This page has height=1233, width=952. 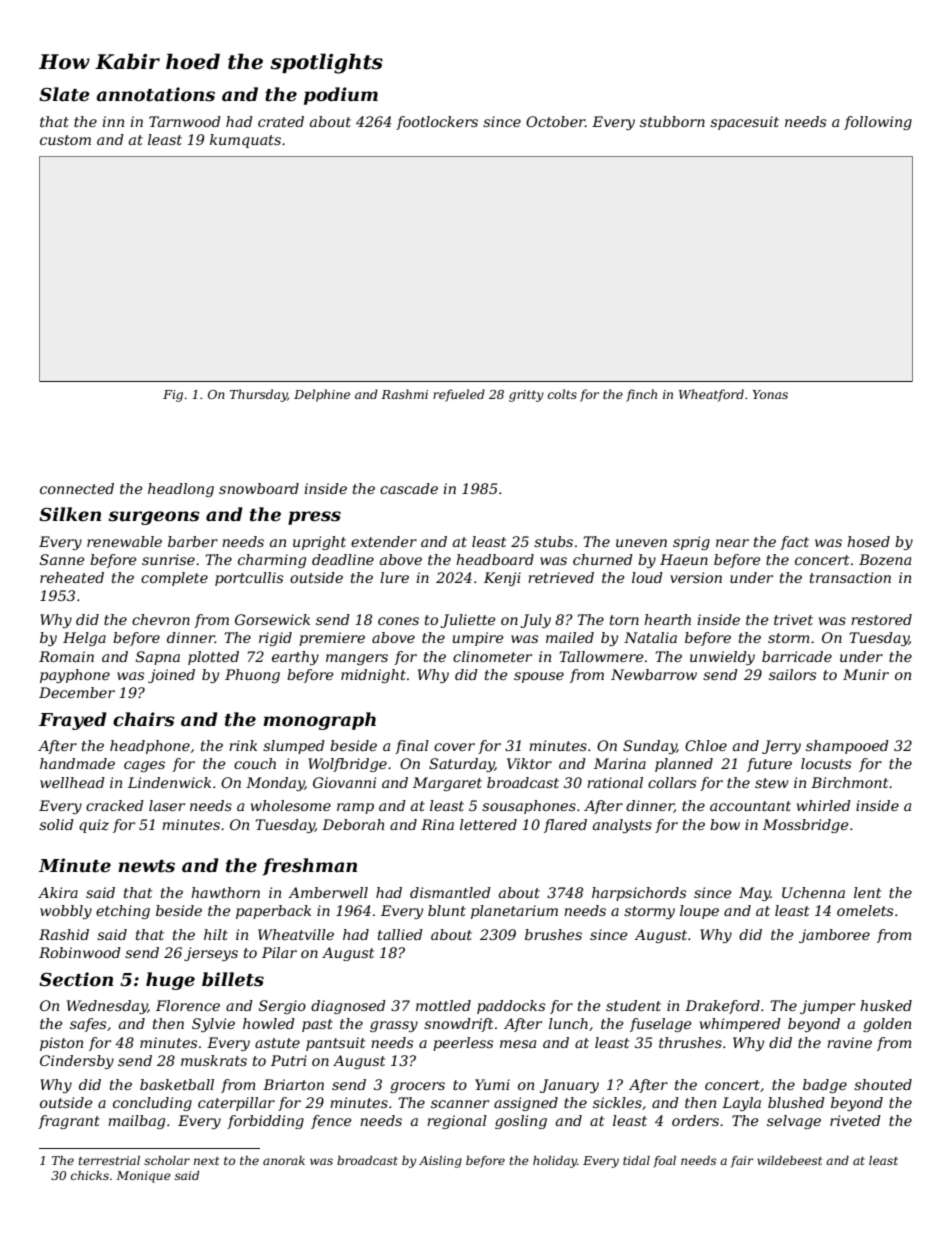 What do you see at coordinates (555, 1162) in the page?
I see `holiday` at bounding box center [555, 1162].
